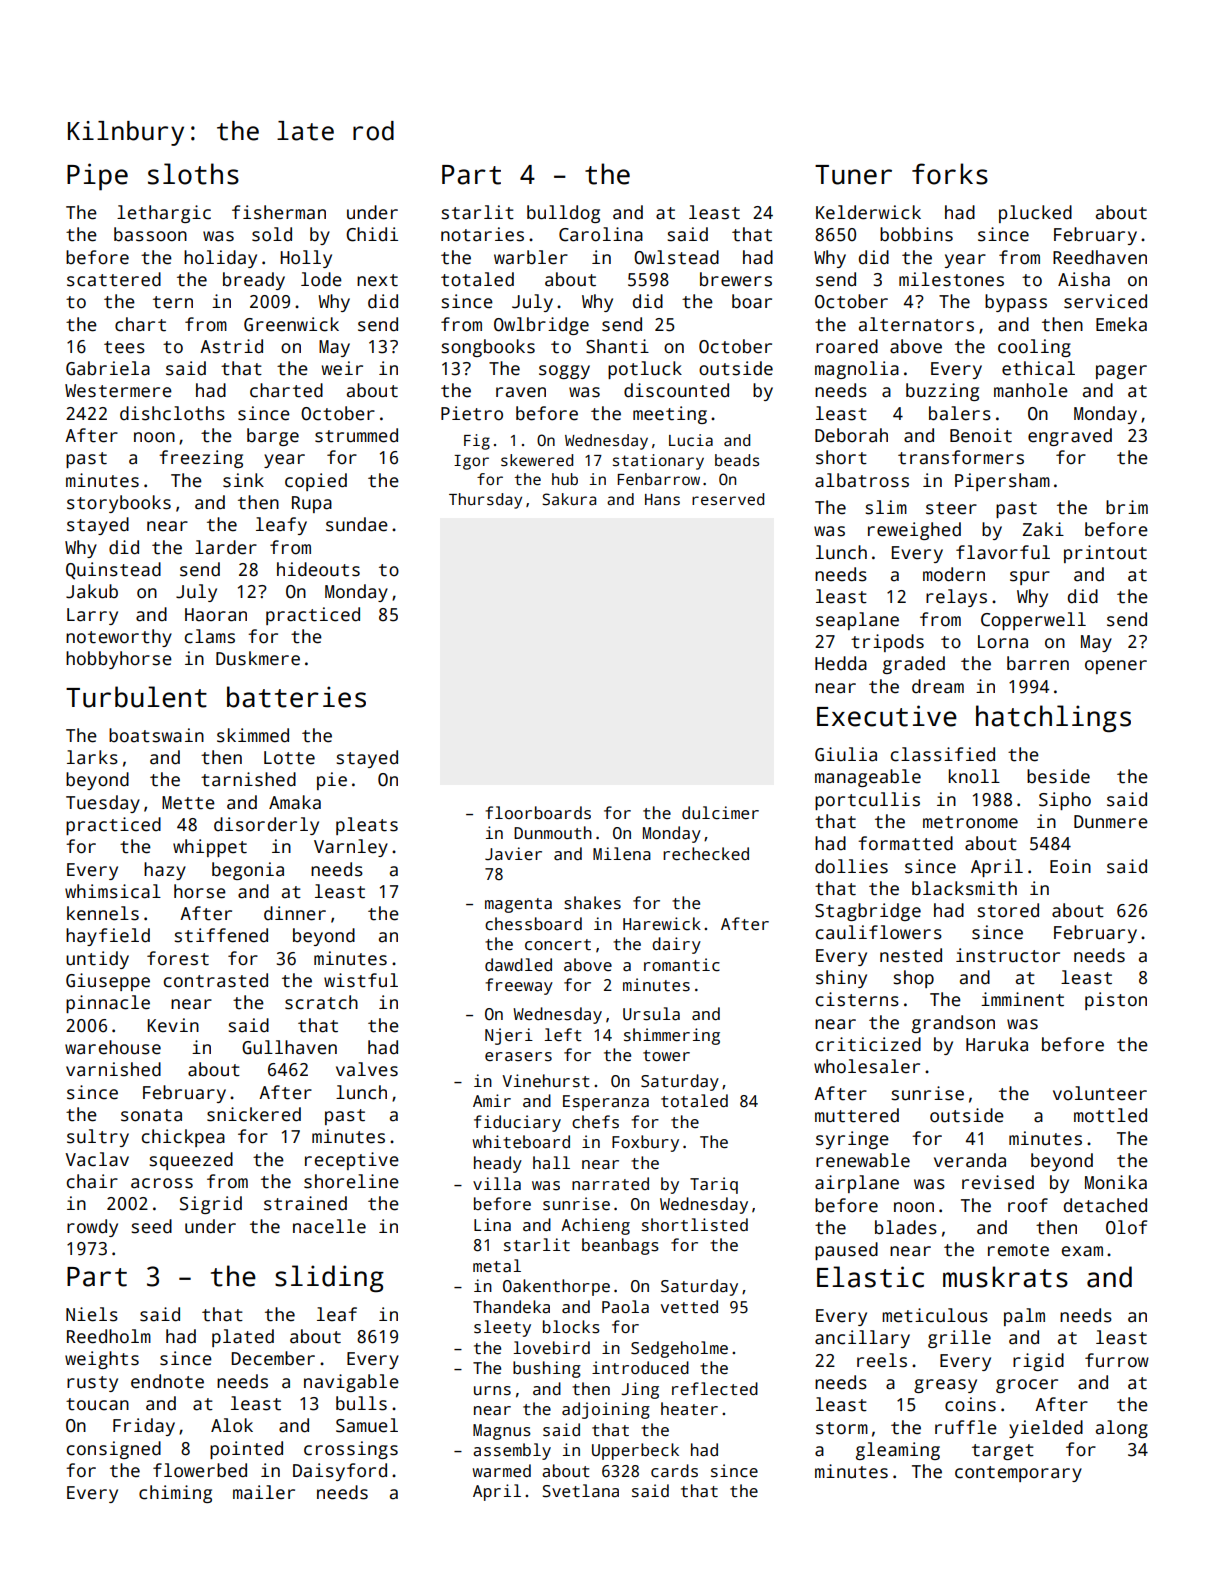  I want to click on Niels, so click(92, 1314).
